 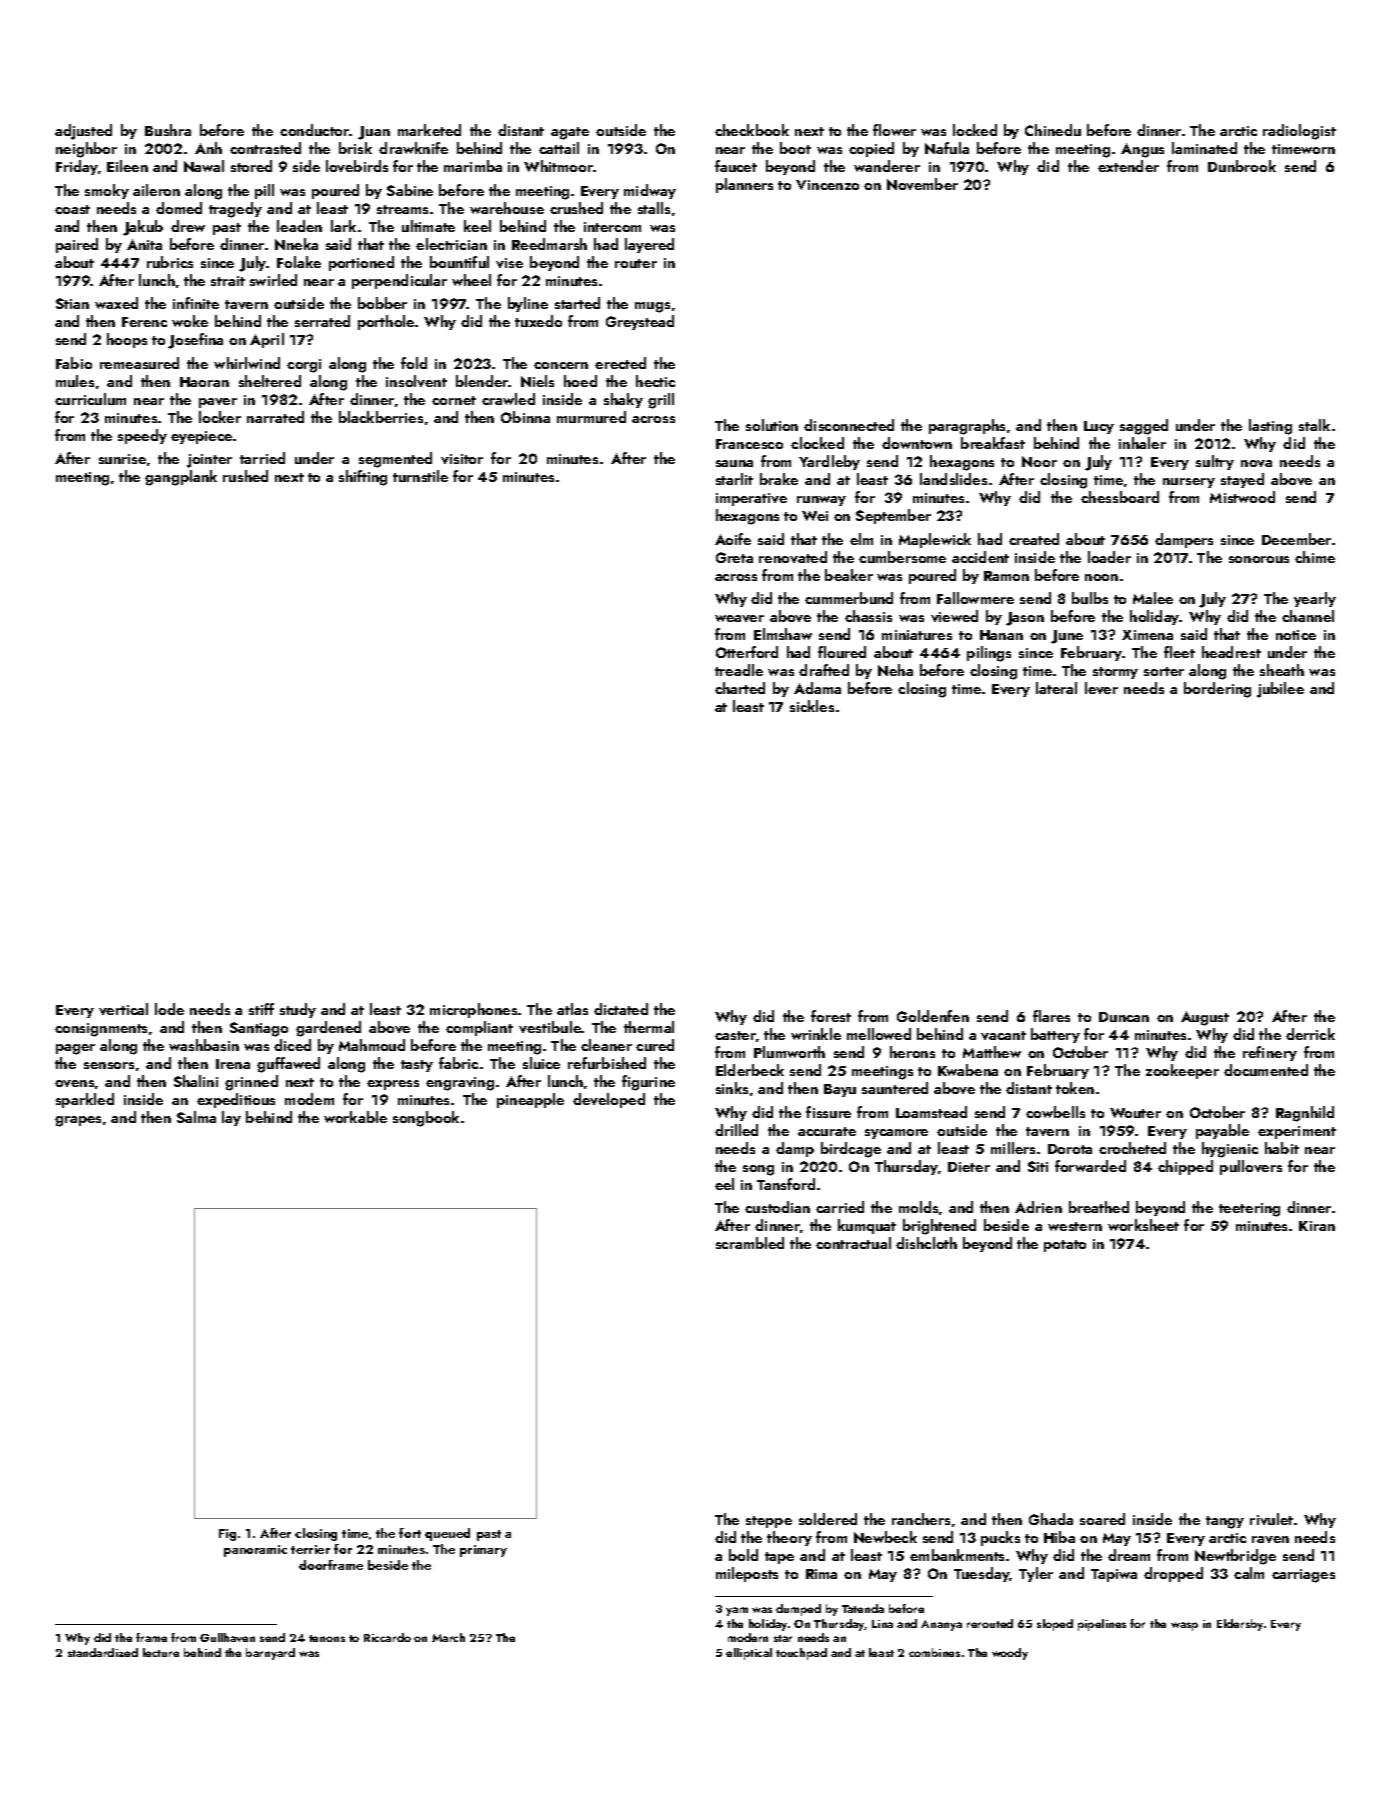 What do you see at coordinates (652, 307) in the screenshot?
I see `mugs` at bounding box center [652, 307].
